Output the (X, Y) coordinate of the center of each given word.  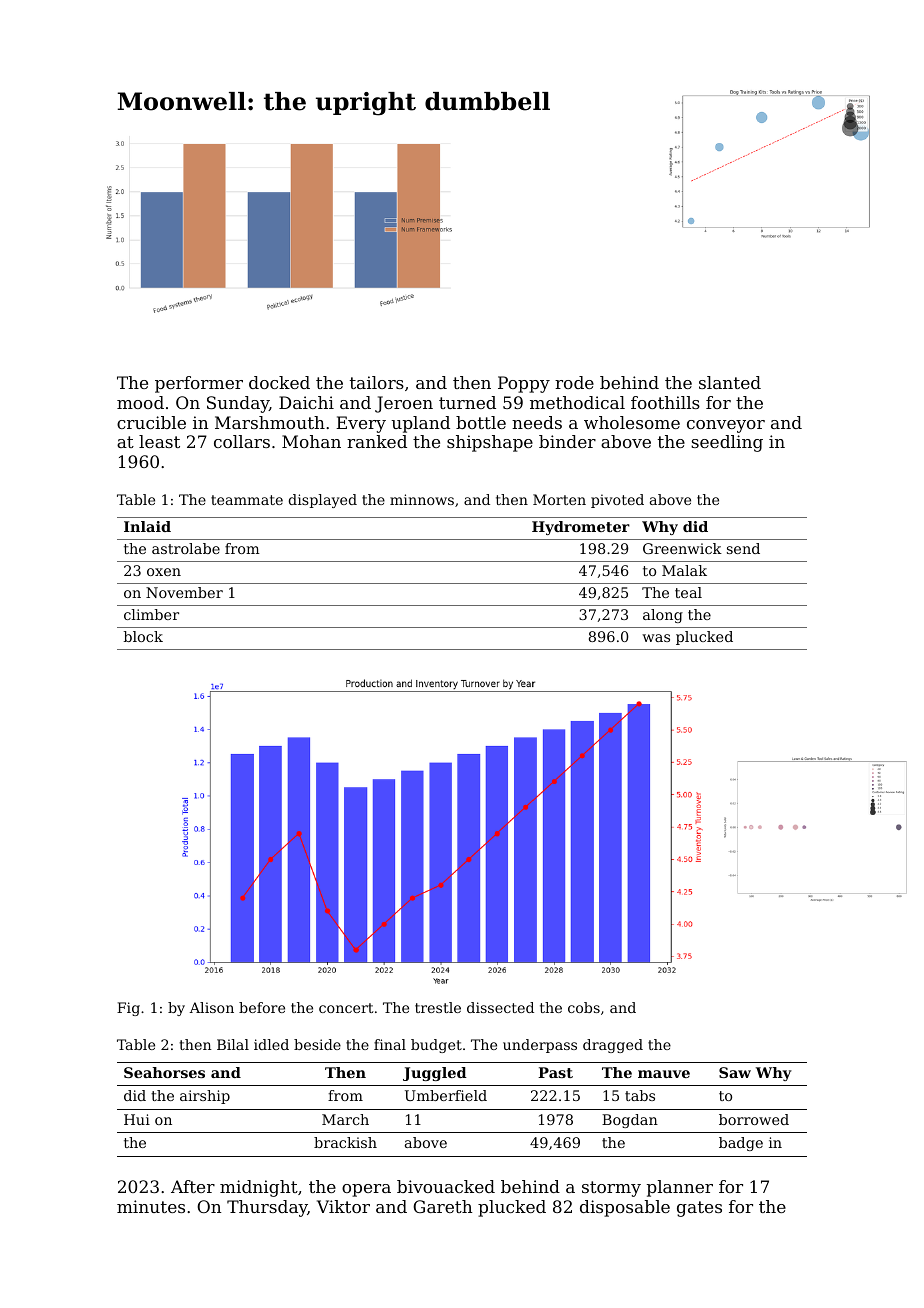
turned (467, 402)
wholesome (632, 422)
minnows (422, 499)
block (143, 636)
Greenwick (682, 548)
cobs (584, 1007)
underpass (540, 1046)
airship (205, 1097)
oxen (164, 572)
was (656, 638)
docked (279, 382)
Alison (212, 1007)
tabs (640, 1095)
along (663, 616)
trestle (438, 1007)
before (262, 1007)
